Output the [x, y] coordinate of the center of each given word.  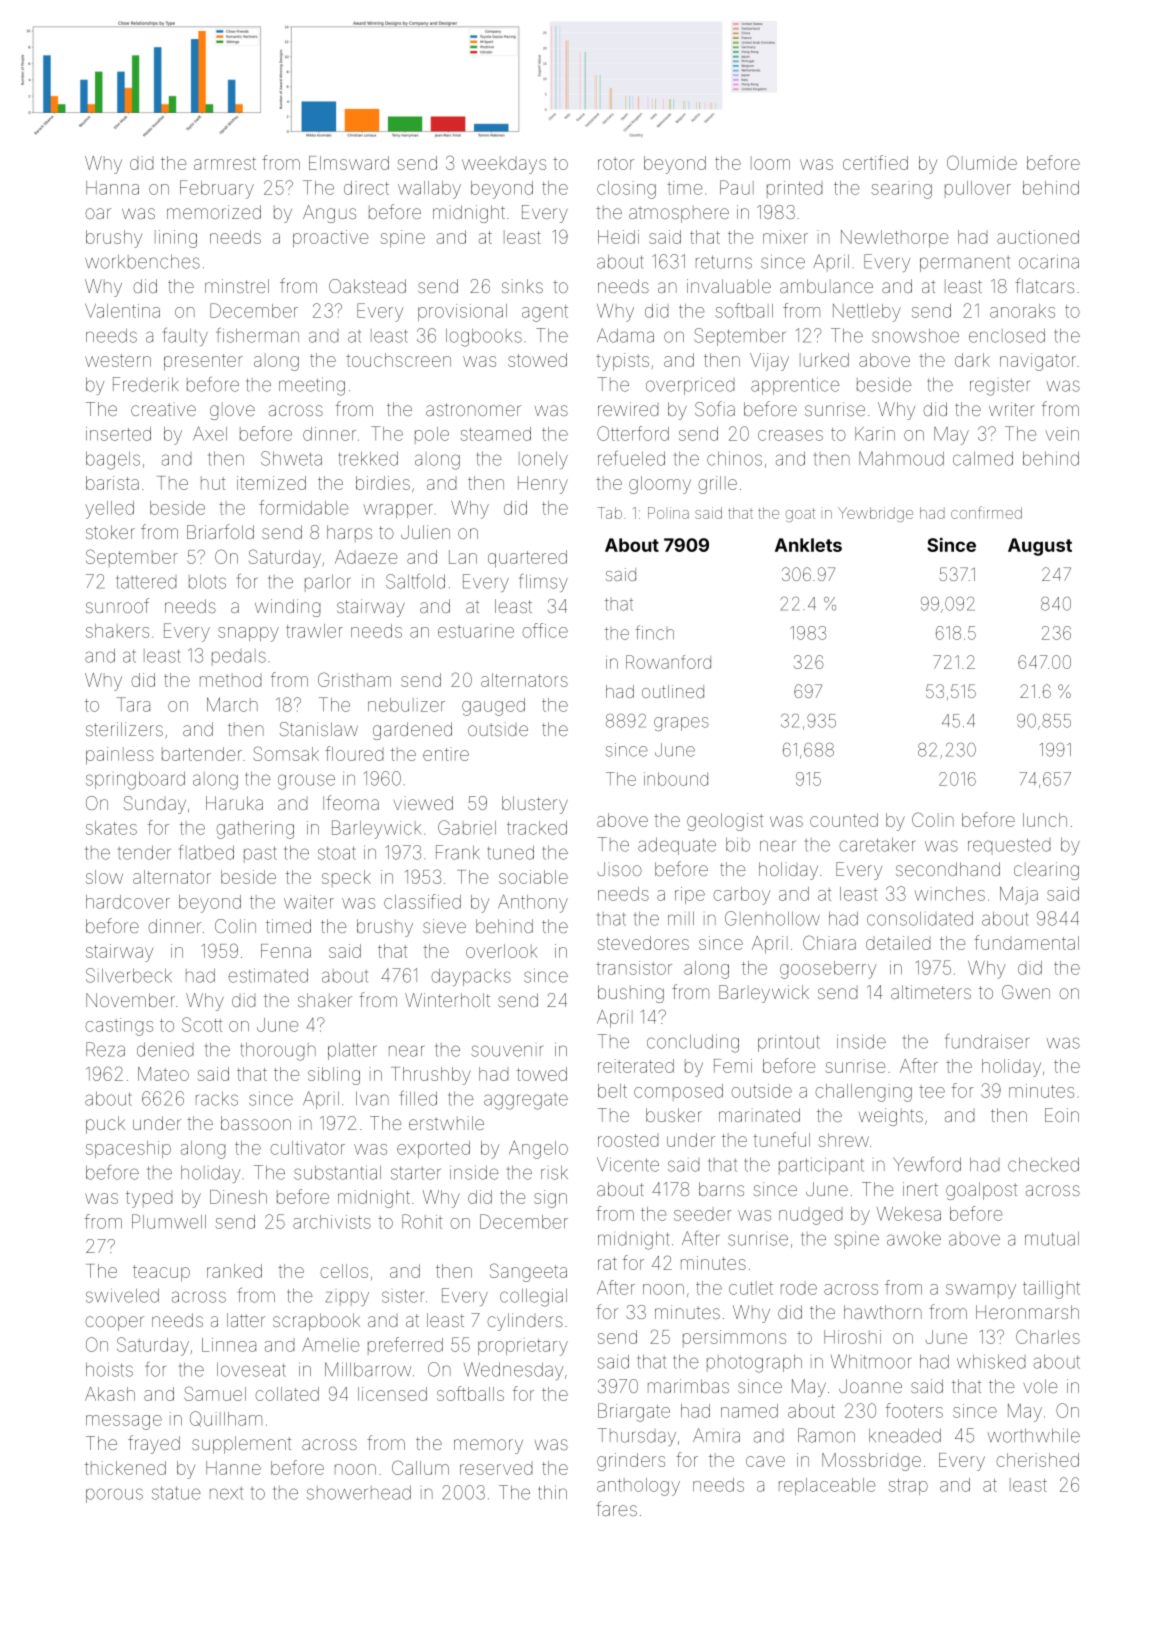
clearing [1046, 871]
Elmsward [349, 163]
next [226, 1493]
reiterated [636, 1066]
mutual [1052, 1238]
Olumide [982, 162]
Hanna [112, 188]
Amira [716, 1435]
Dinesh [238, 1197]
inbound [676, 779]
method [230, 680]
